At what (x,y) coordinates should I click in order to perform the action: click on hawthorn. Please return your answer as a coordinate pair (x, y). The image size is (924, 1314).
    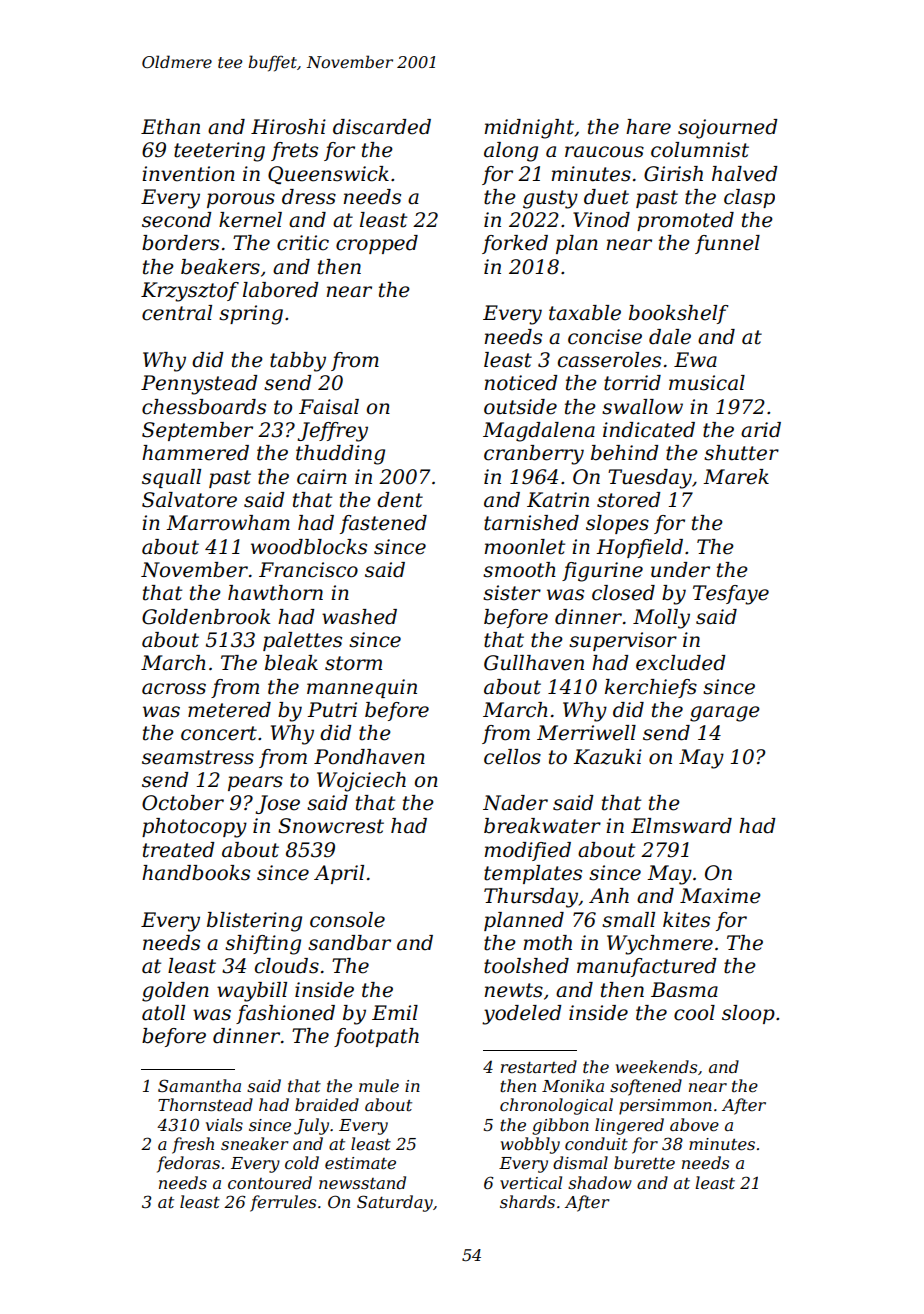
    Looking at the image, I should click on (275, 593).
